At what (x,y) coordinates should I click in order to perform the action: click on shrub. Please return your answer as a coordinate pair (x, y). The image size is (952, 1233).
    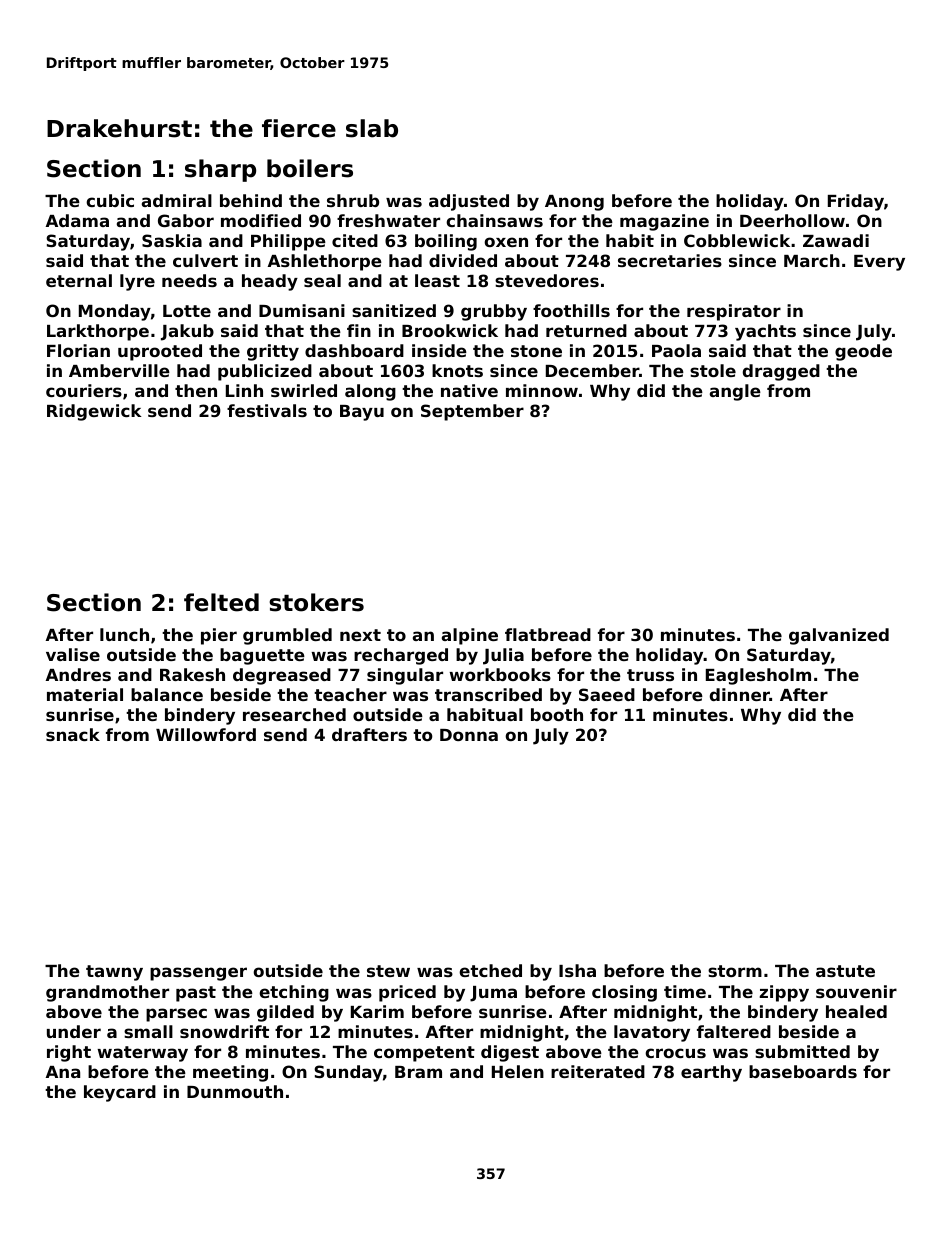
    Looking at the image, I should click on (353, 200).
